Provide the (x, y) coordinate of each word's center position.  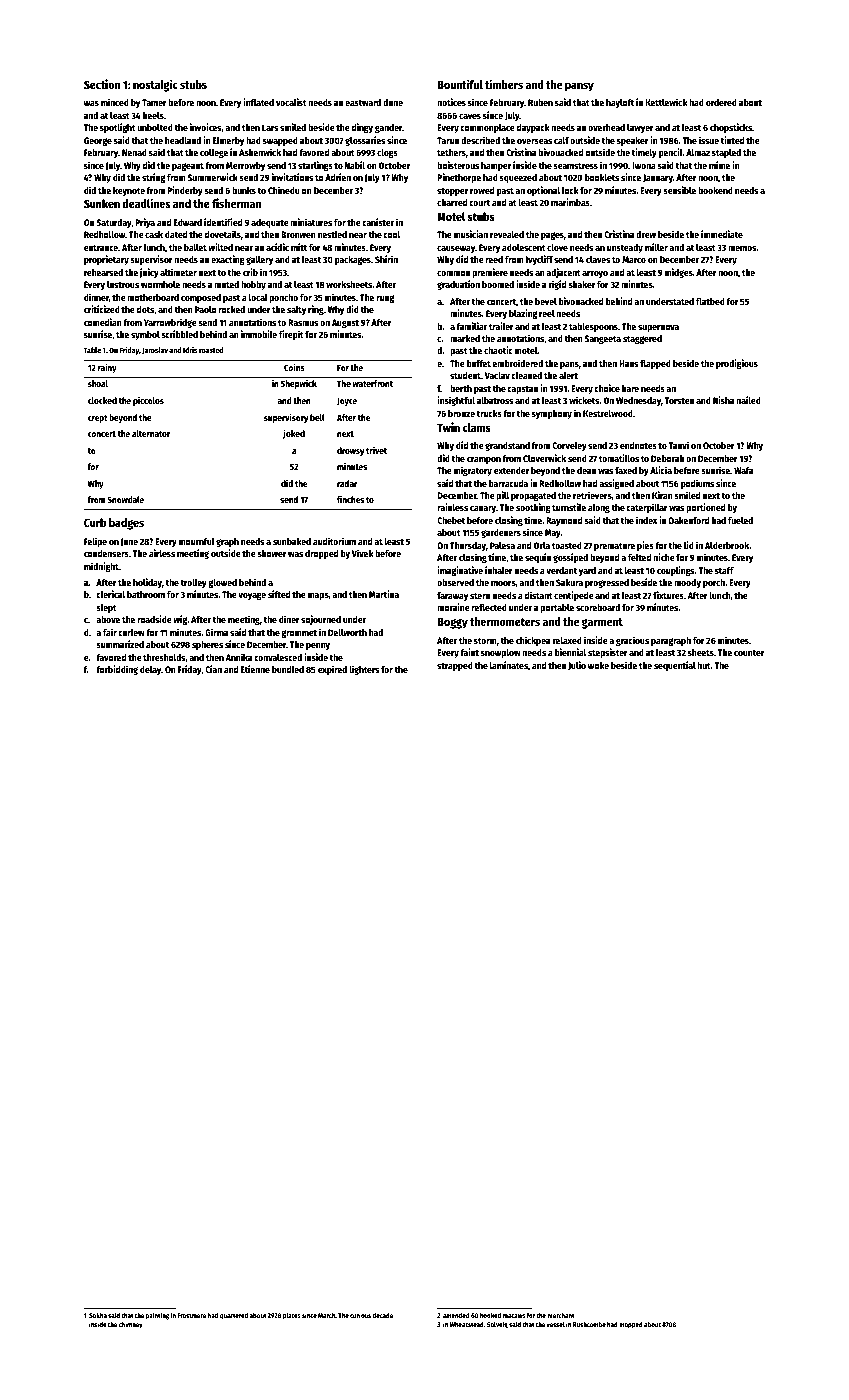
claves (598, 259)
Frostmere (192, 1315)
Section (102, 84)
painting (157, 1316)
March (326, 1315)
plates (292, 1316)
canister (378, 222)
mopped (631, 1325)
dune (393, 102)
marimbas (570, 202)
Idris (190, 350)
